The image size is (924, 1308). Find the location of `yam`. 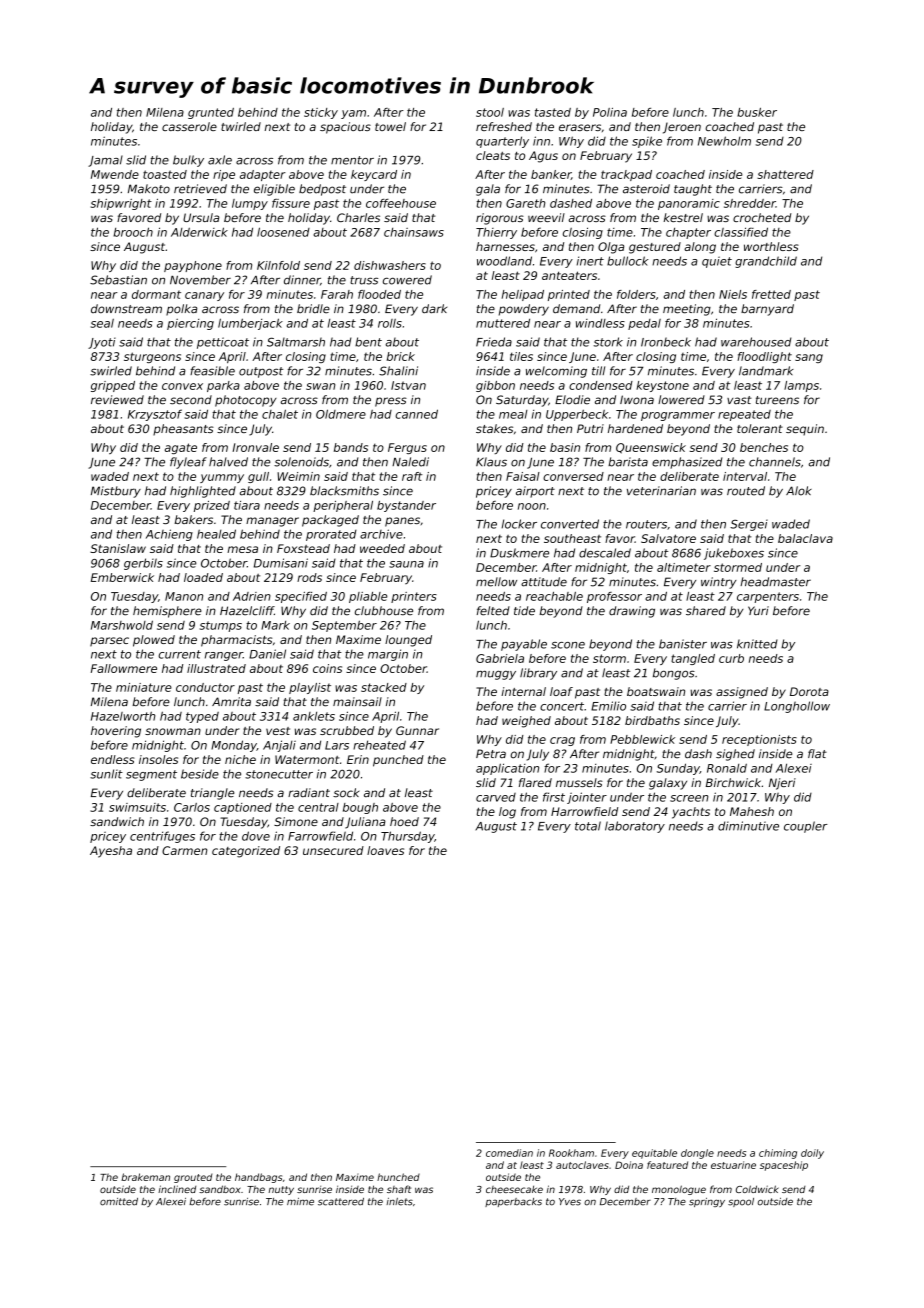

yam is located at coordinates (353, 114).
